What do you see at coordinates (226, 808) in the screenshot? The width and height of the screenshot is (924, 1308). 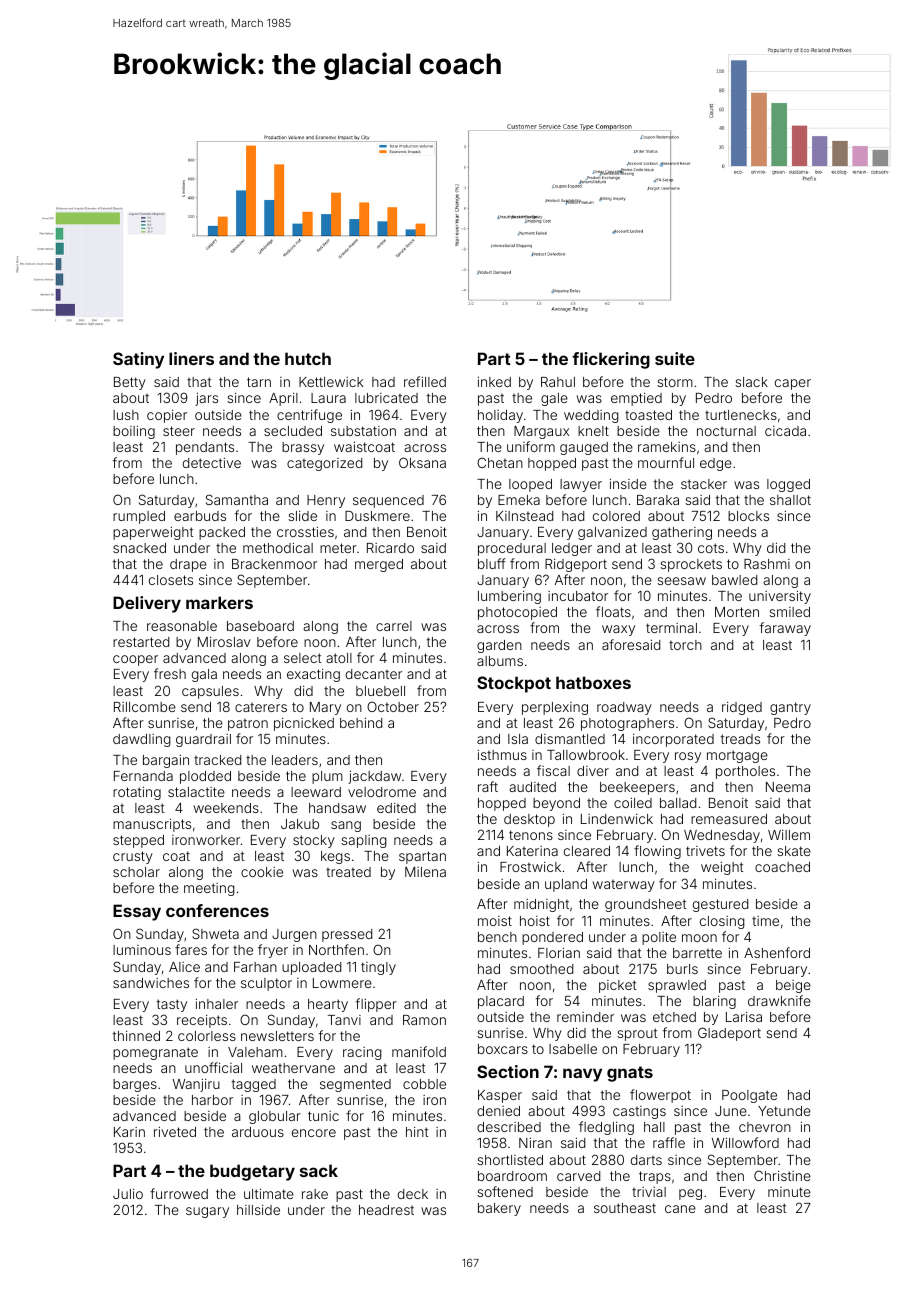 I see `weekends` at bounding box center [226, 808].
